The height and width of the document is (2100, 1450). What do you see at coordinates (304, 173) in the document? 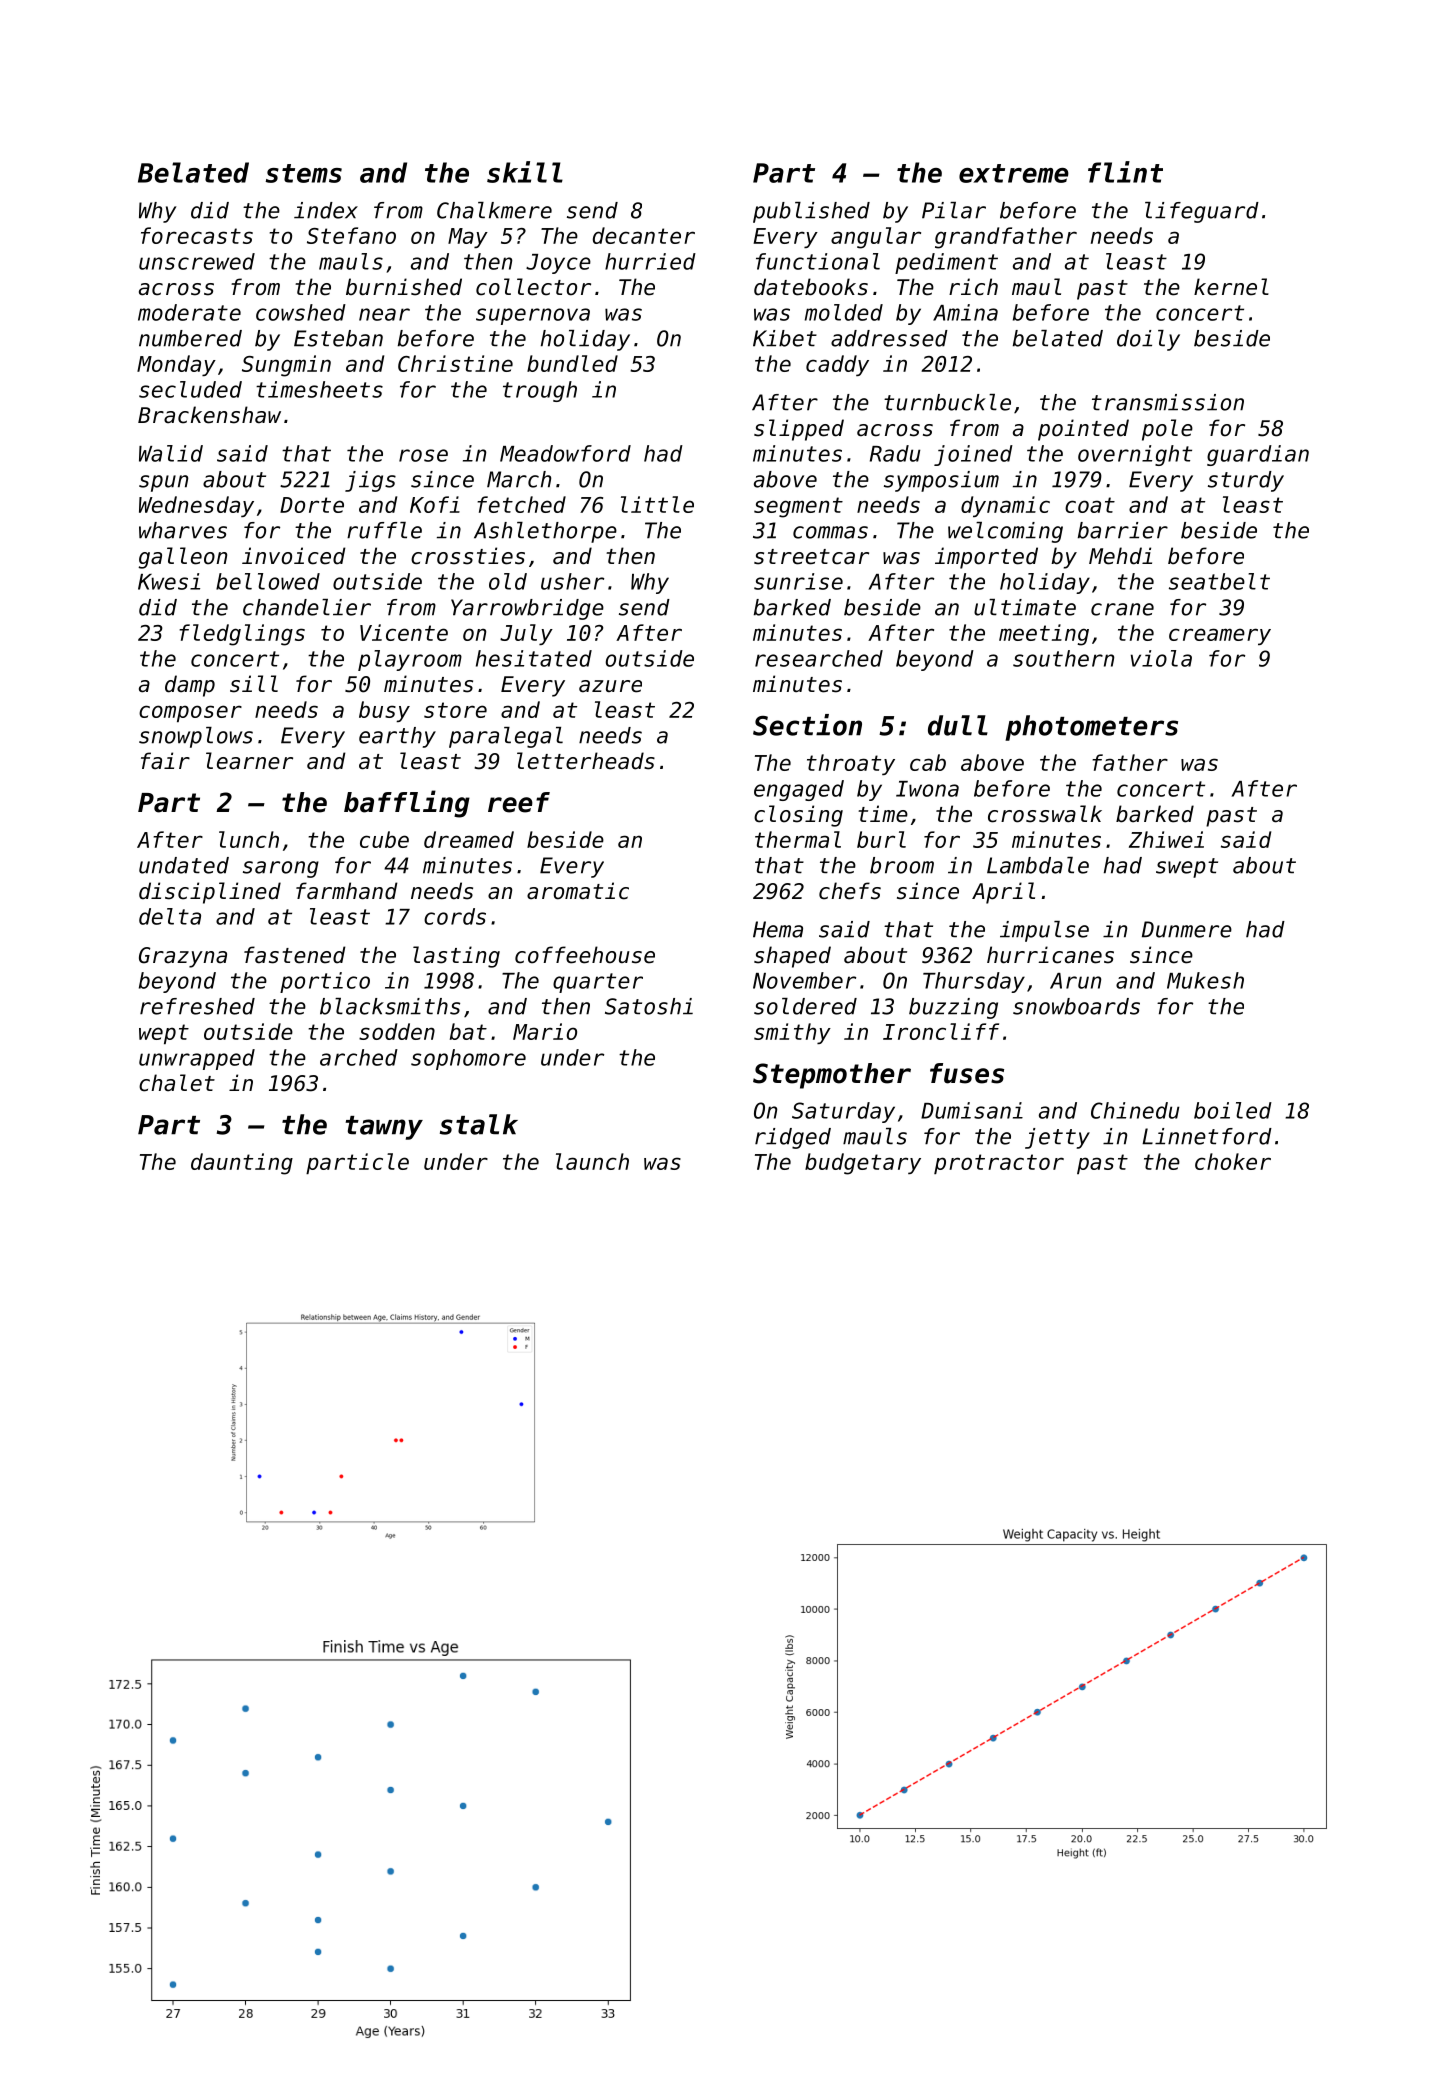
I see `stems` at bounding box center [304, 173].
